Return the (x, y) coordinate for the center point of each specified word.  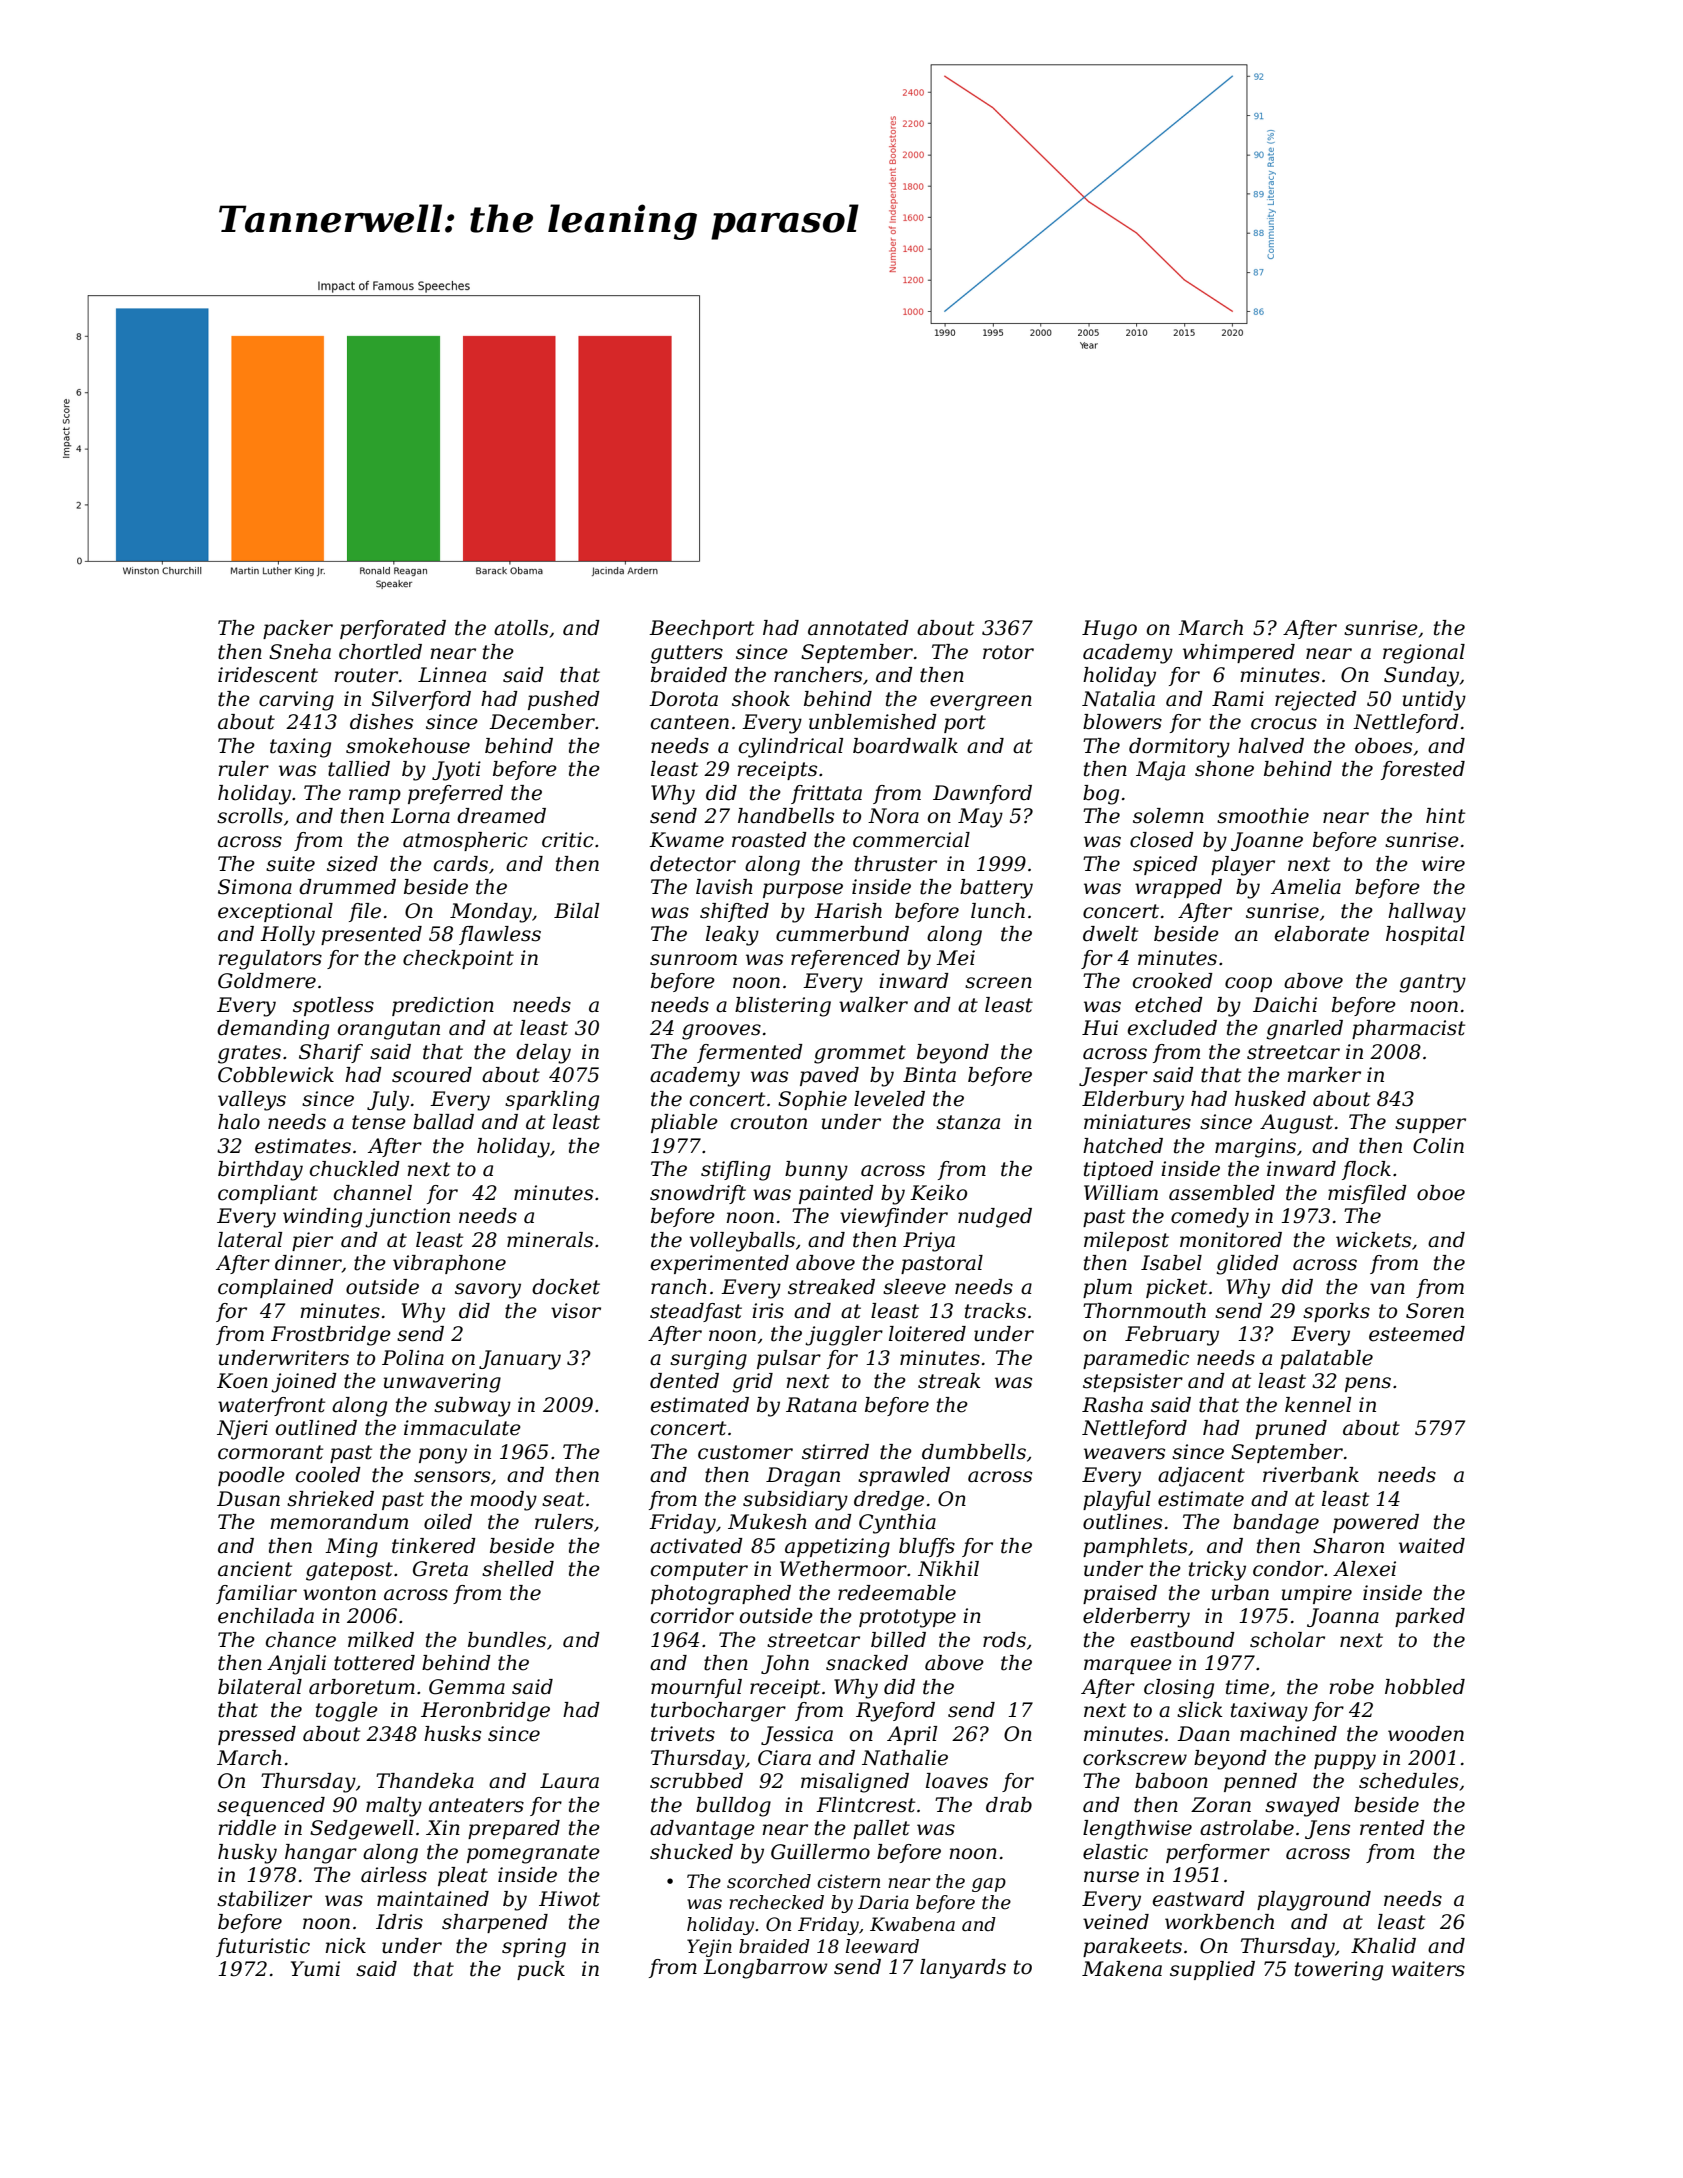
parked (1430, 1617)
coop (1248, 984)
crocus (1284, 724)
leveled (889, 1099)
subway (472, 1407)
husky (247, 1854)
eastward (1199, 1899)
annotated (858, 628)
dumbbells (974, 1452)
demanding (273, 1030)
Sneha (300, 652)
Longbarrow (765, 1969)
